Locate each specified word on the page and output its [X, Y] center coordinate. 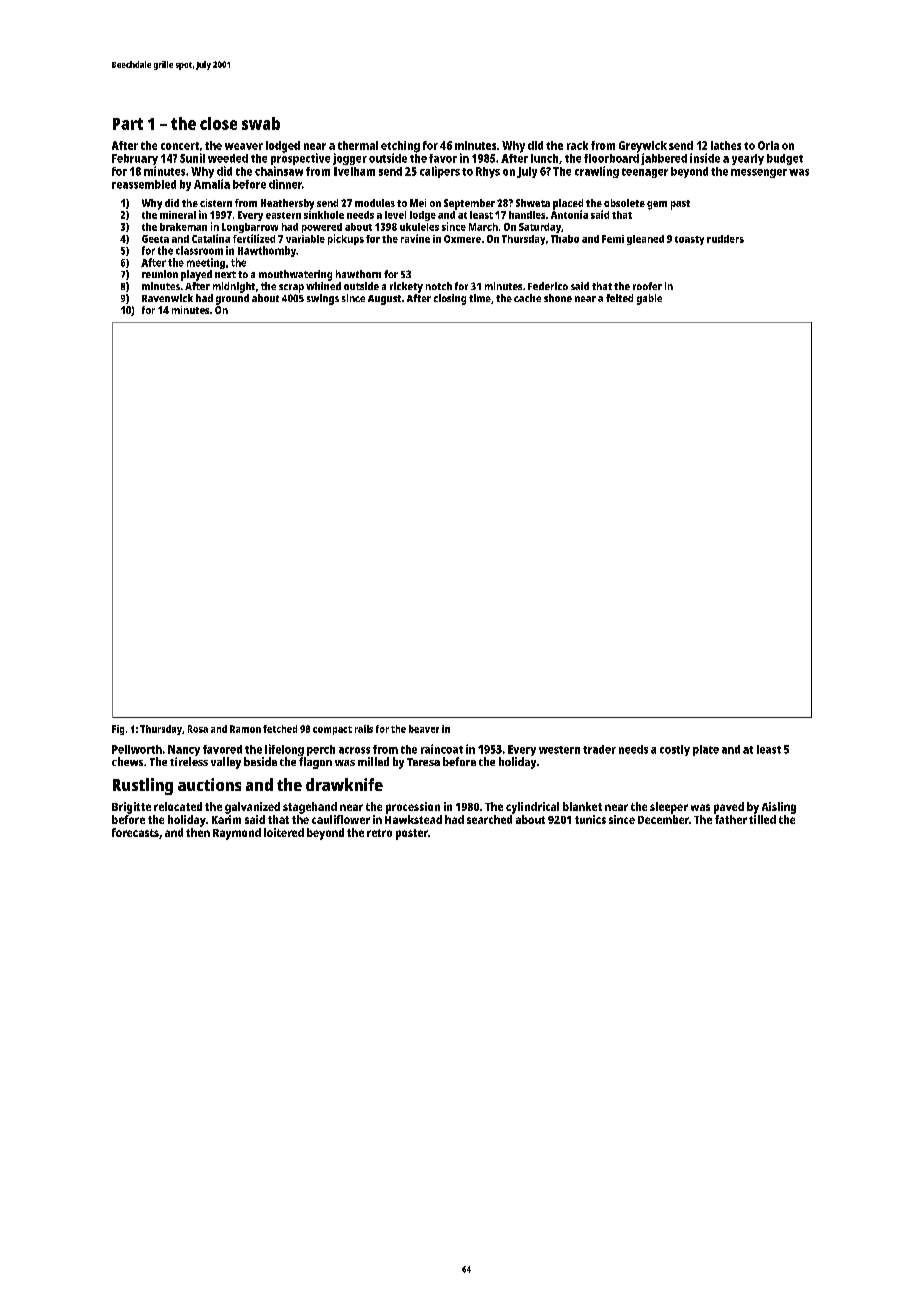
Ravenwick [167, 298]
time [480, 298]
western [559, 750]
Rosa [198, 729]
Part [128, 124]
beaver [424, 729]
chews [127, 761]
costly [675, 750]
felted [619, 298]
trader [599, 749]
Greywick [643, 147]
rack [577, 145]
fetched [280, 729]
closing [450, 299]
